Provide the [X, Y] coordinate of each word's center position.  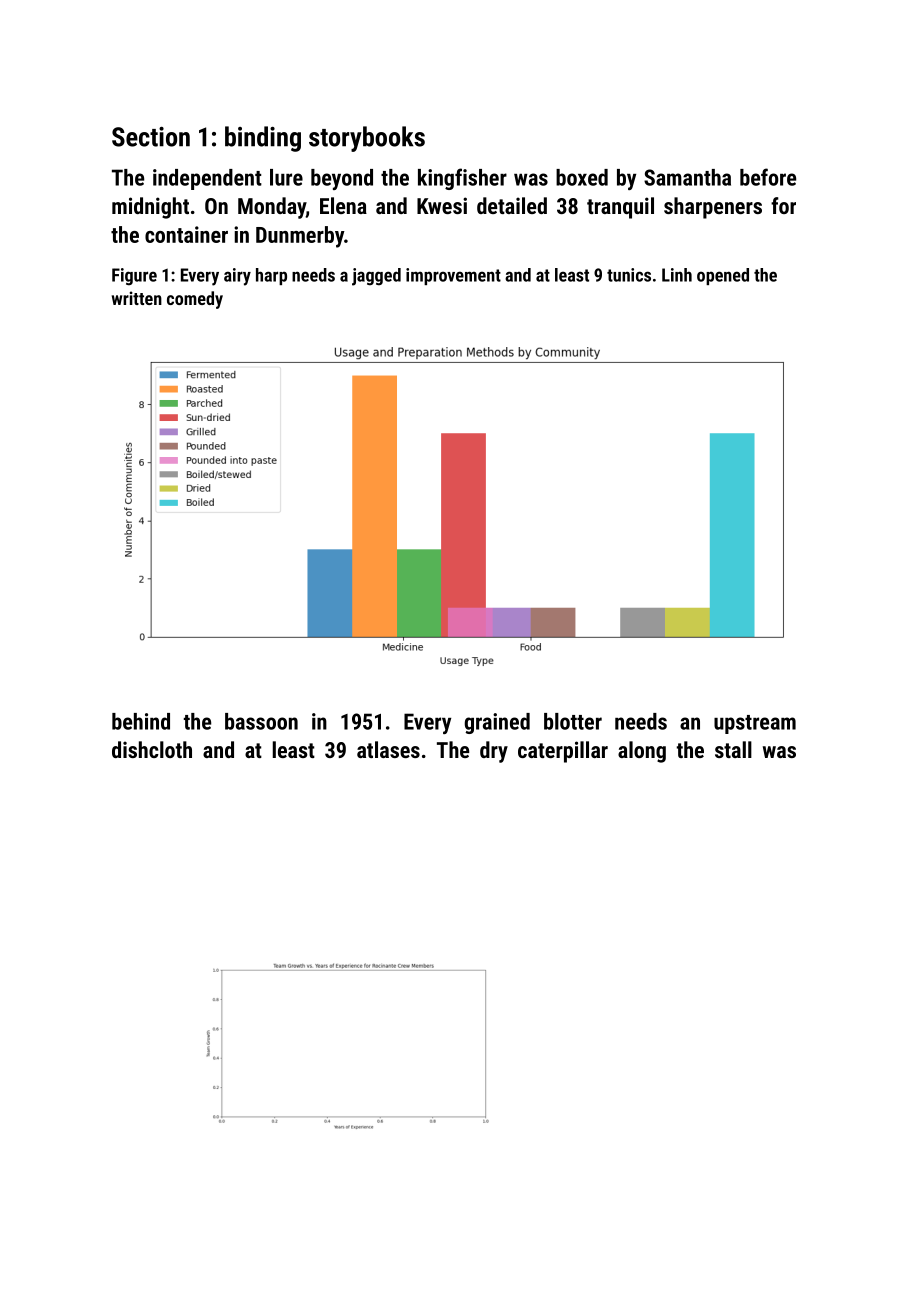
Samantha [687, 177]
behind [141, 721]
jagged [376, 277]
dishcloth [152, 749]
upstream [755, 724]
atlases [388, 749]
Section [151, 137]
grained [497, 723]
